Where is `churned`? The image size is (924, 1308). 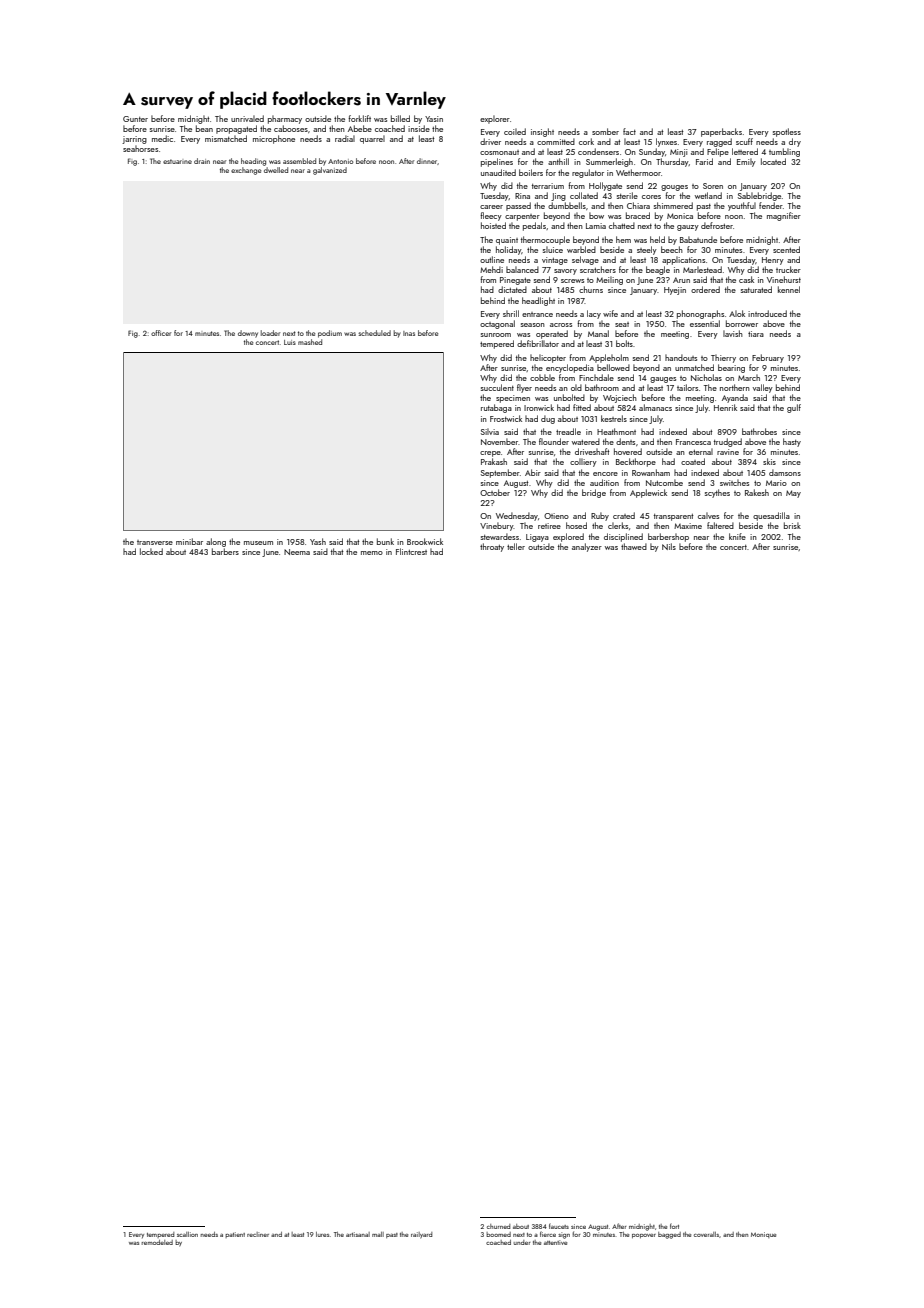 churned is located at coordinates (498, 1226).
